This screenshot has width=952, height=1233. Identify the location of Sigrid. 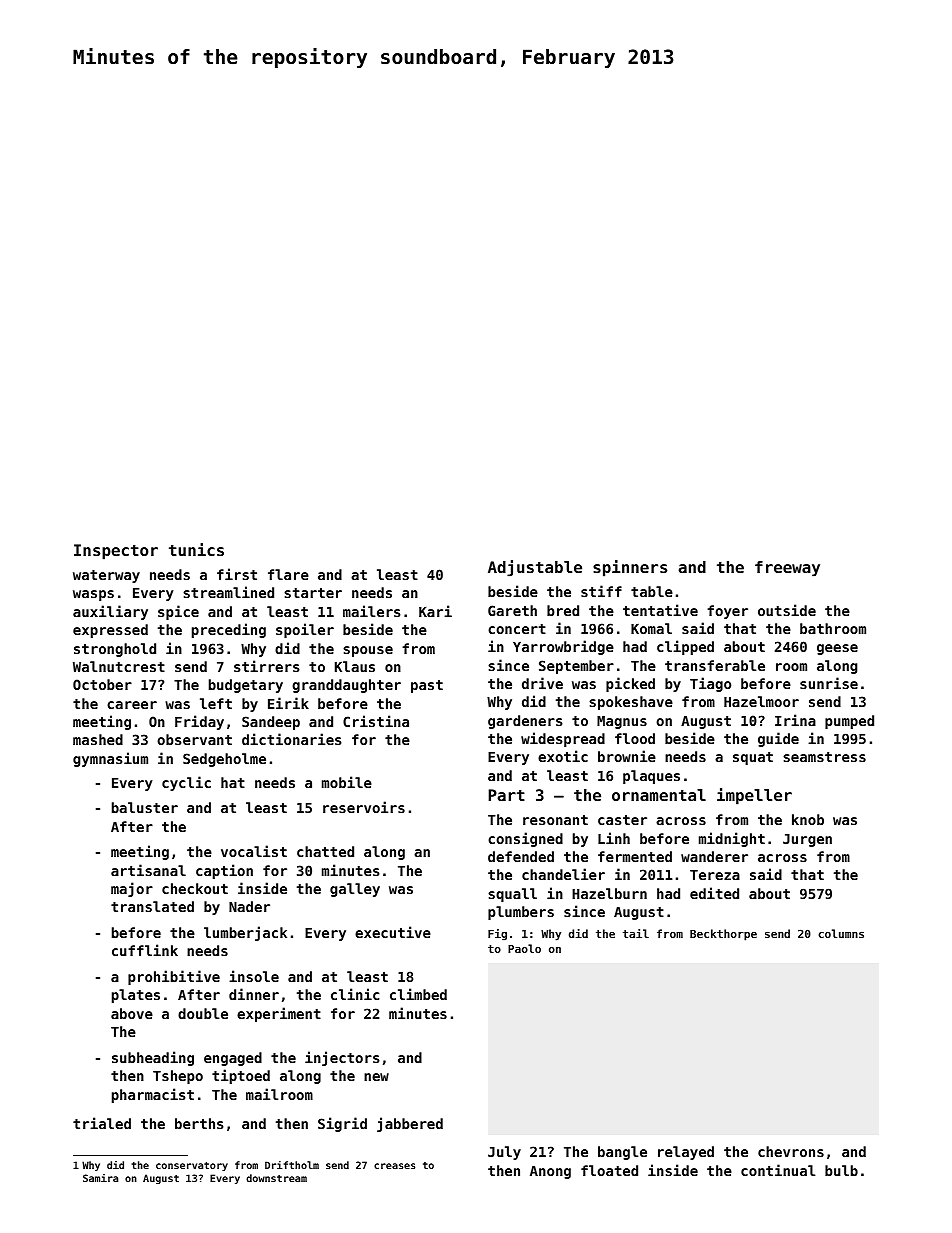
(342, 1124).
